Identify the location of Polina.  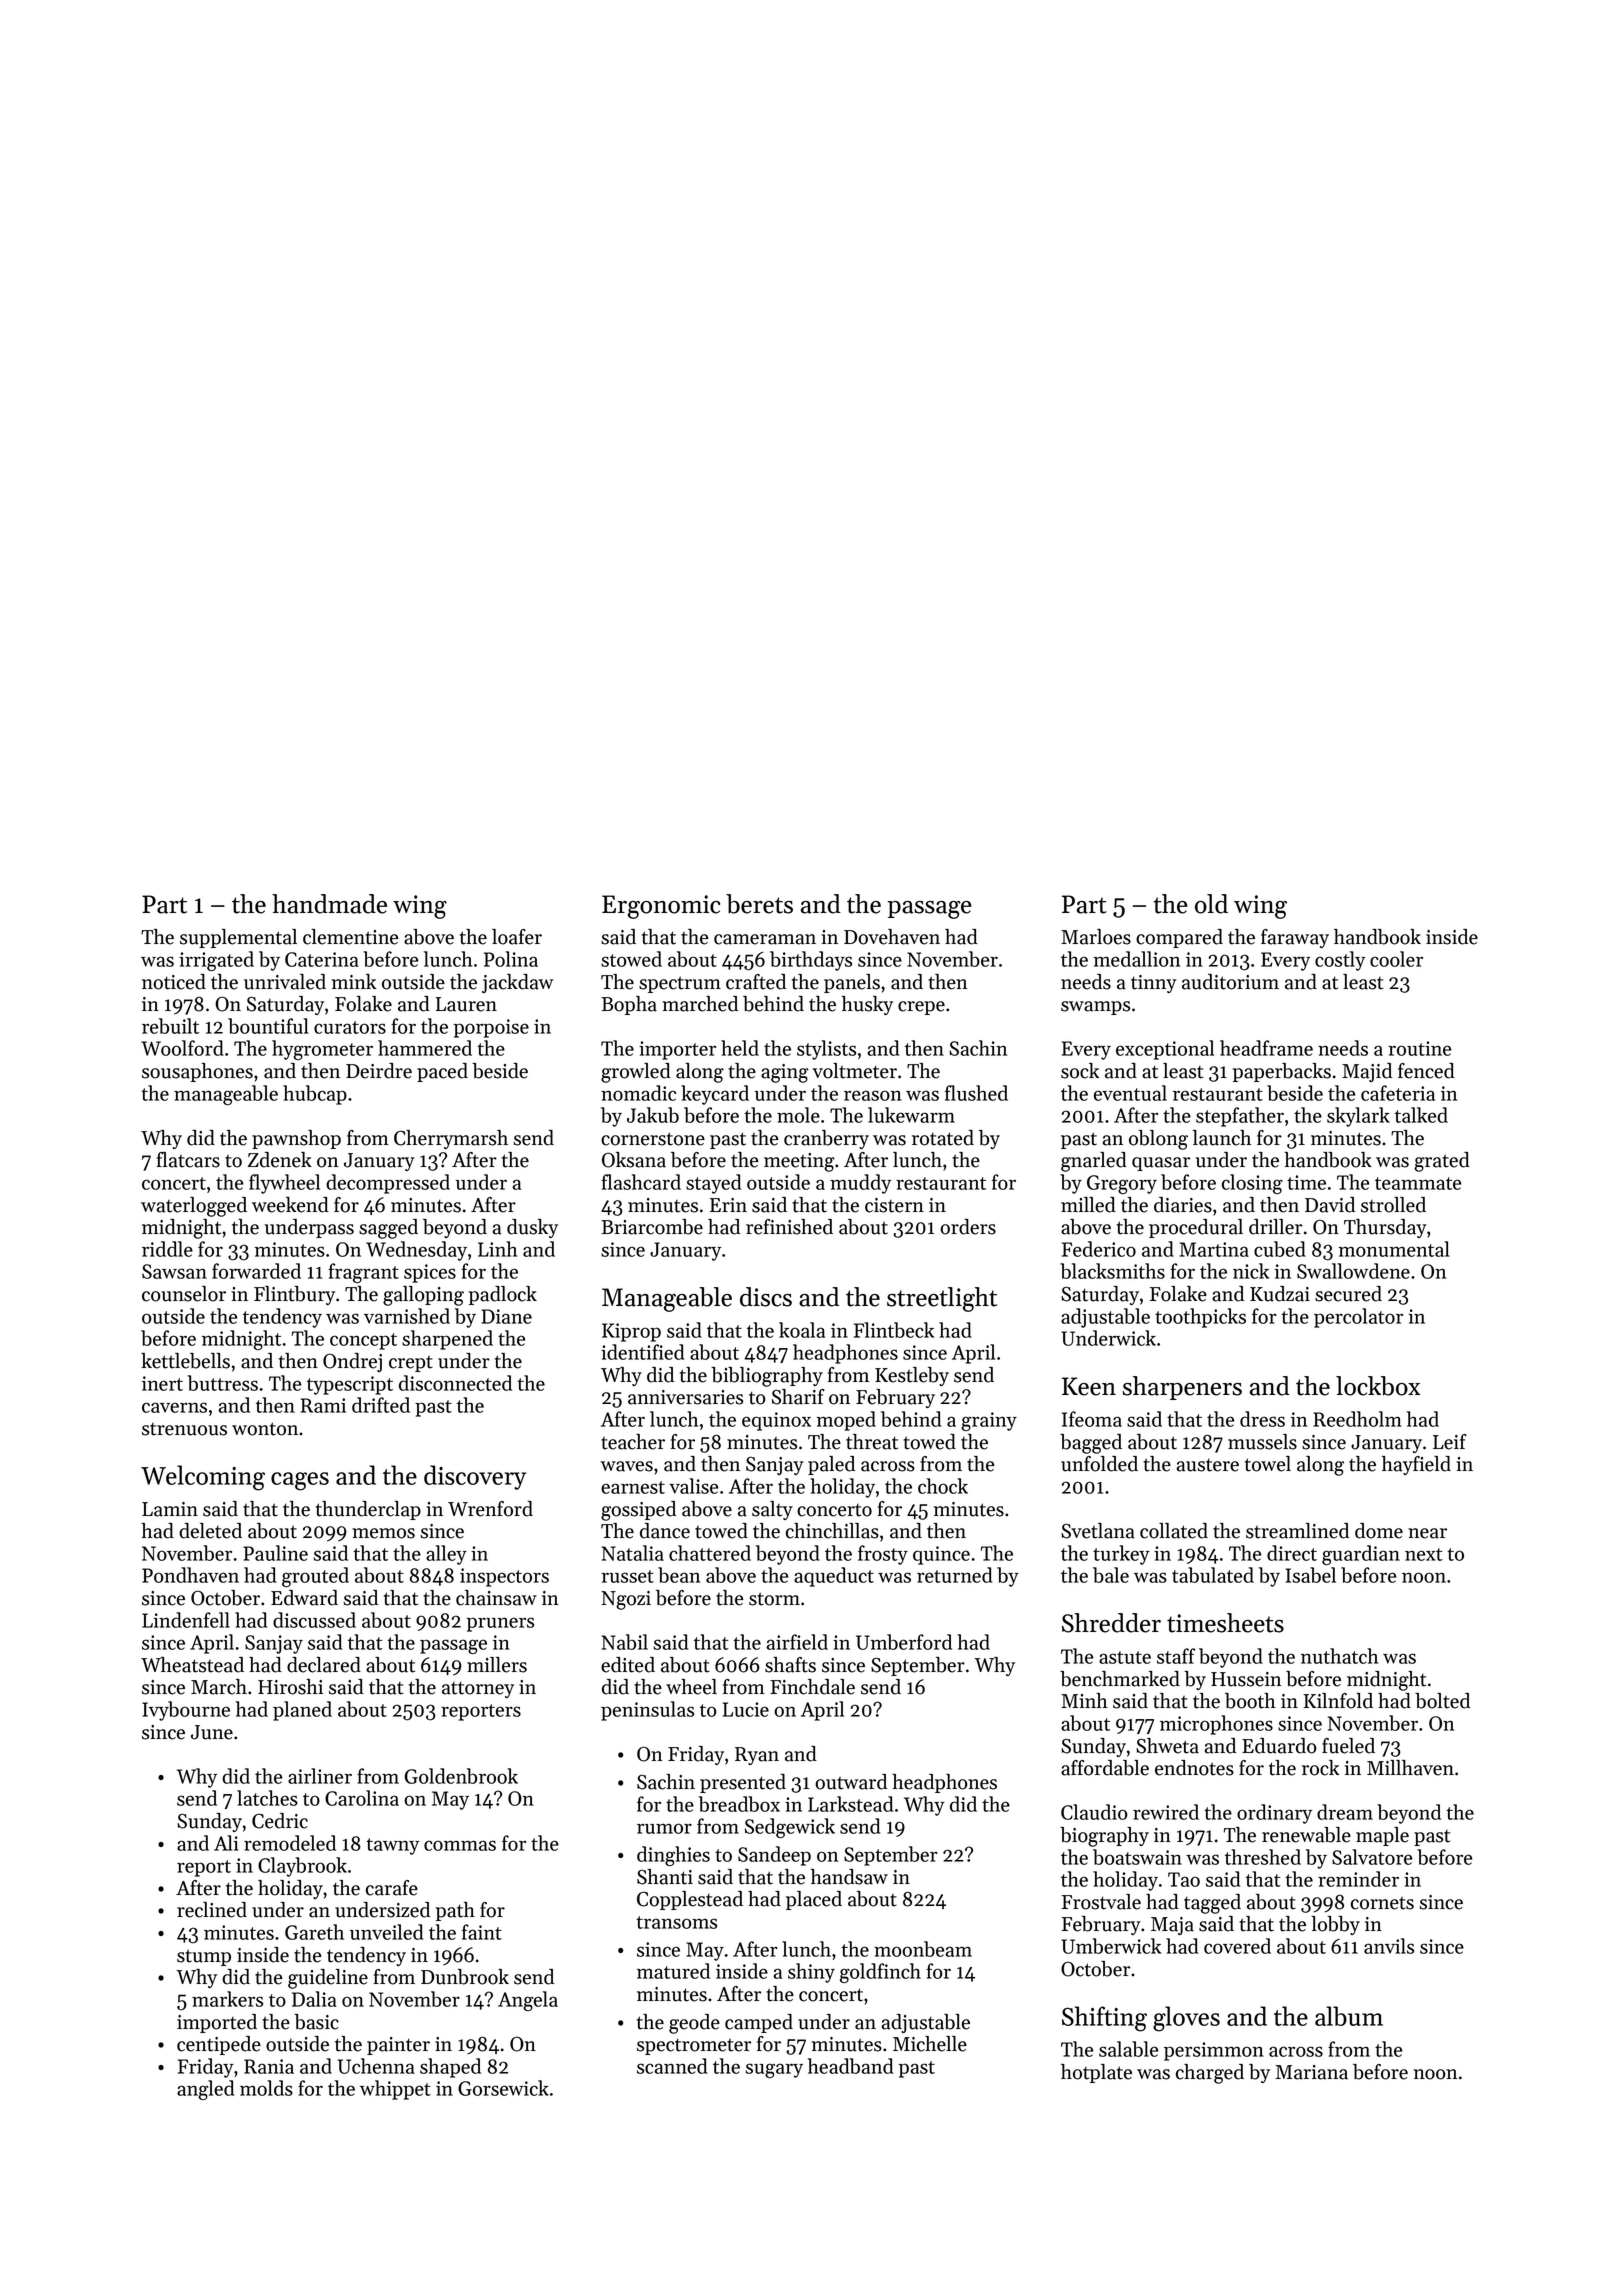
(511, 959).
